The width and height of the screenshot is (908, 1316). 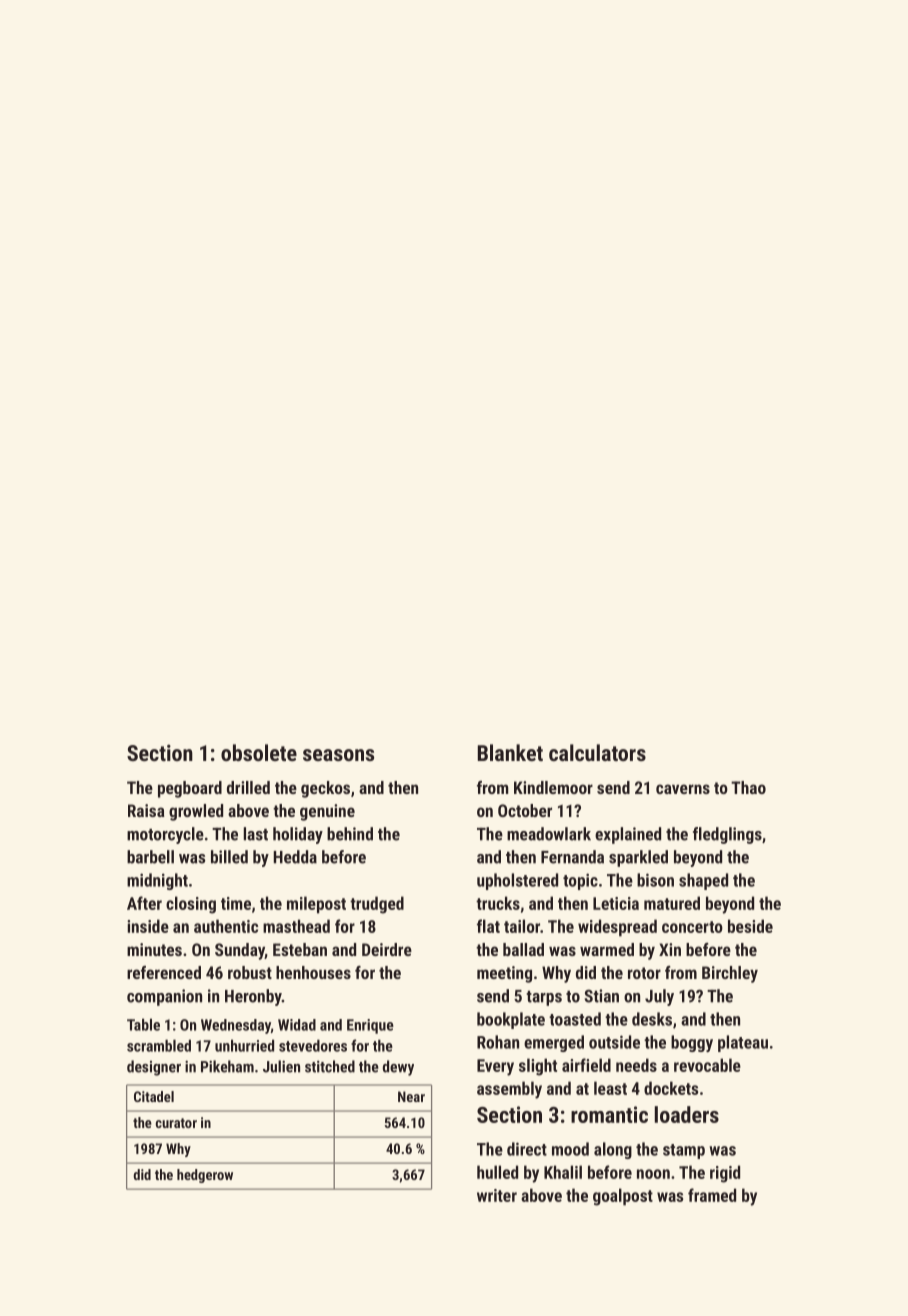 I want to click on henhouses, so click(x=313, y=972).
